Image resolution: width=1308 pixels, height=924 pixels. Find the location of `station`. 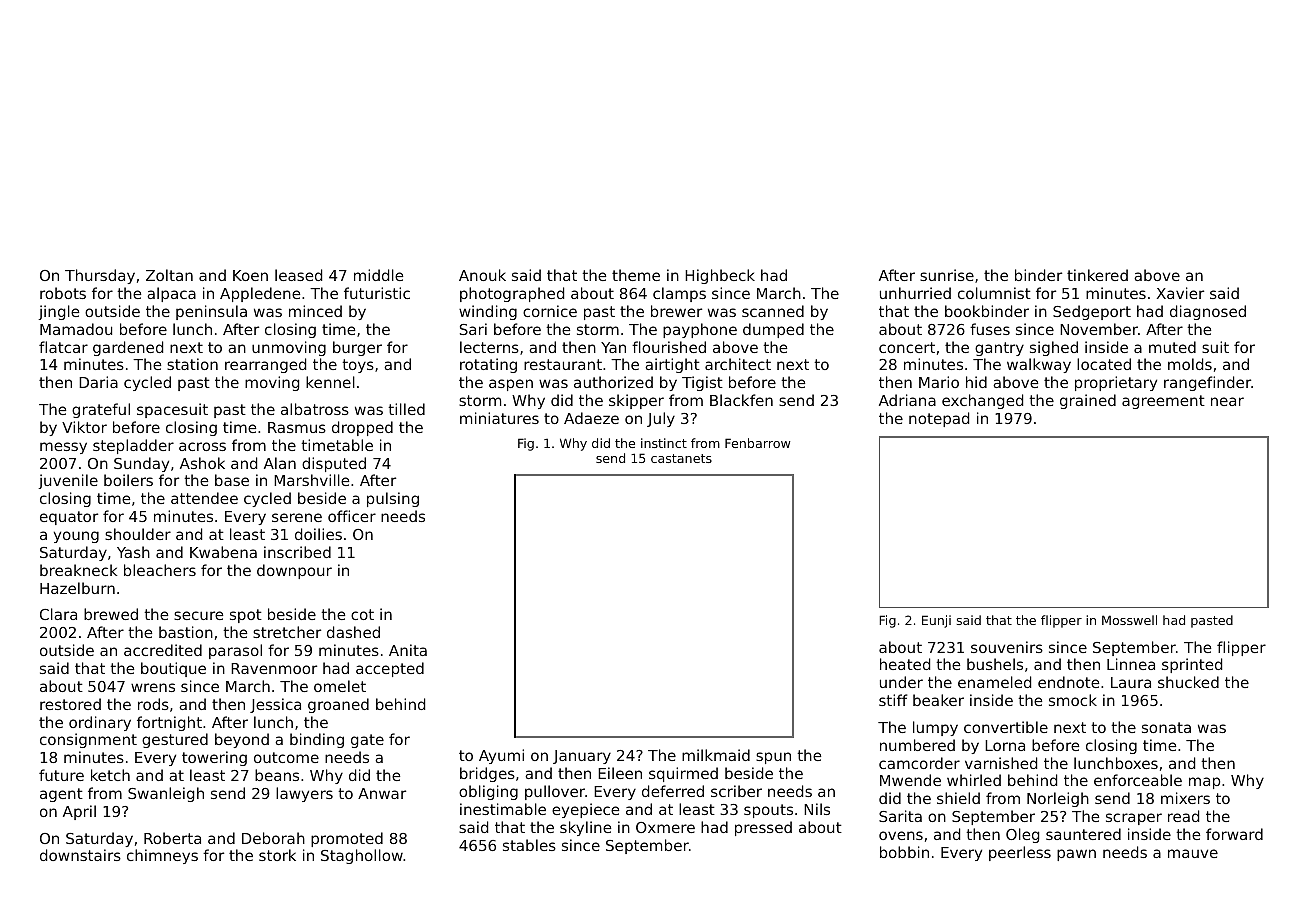

station is located at coordinates (192, 364).
